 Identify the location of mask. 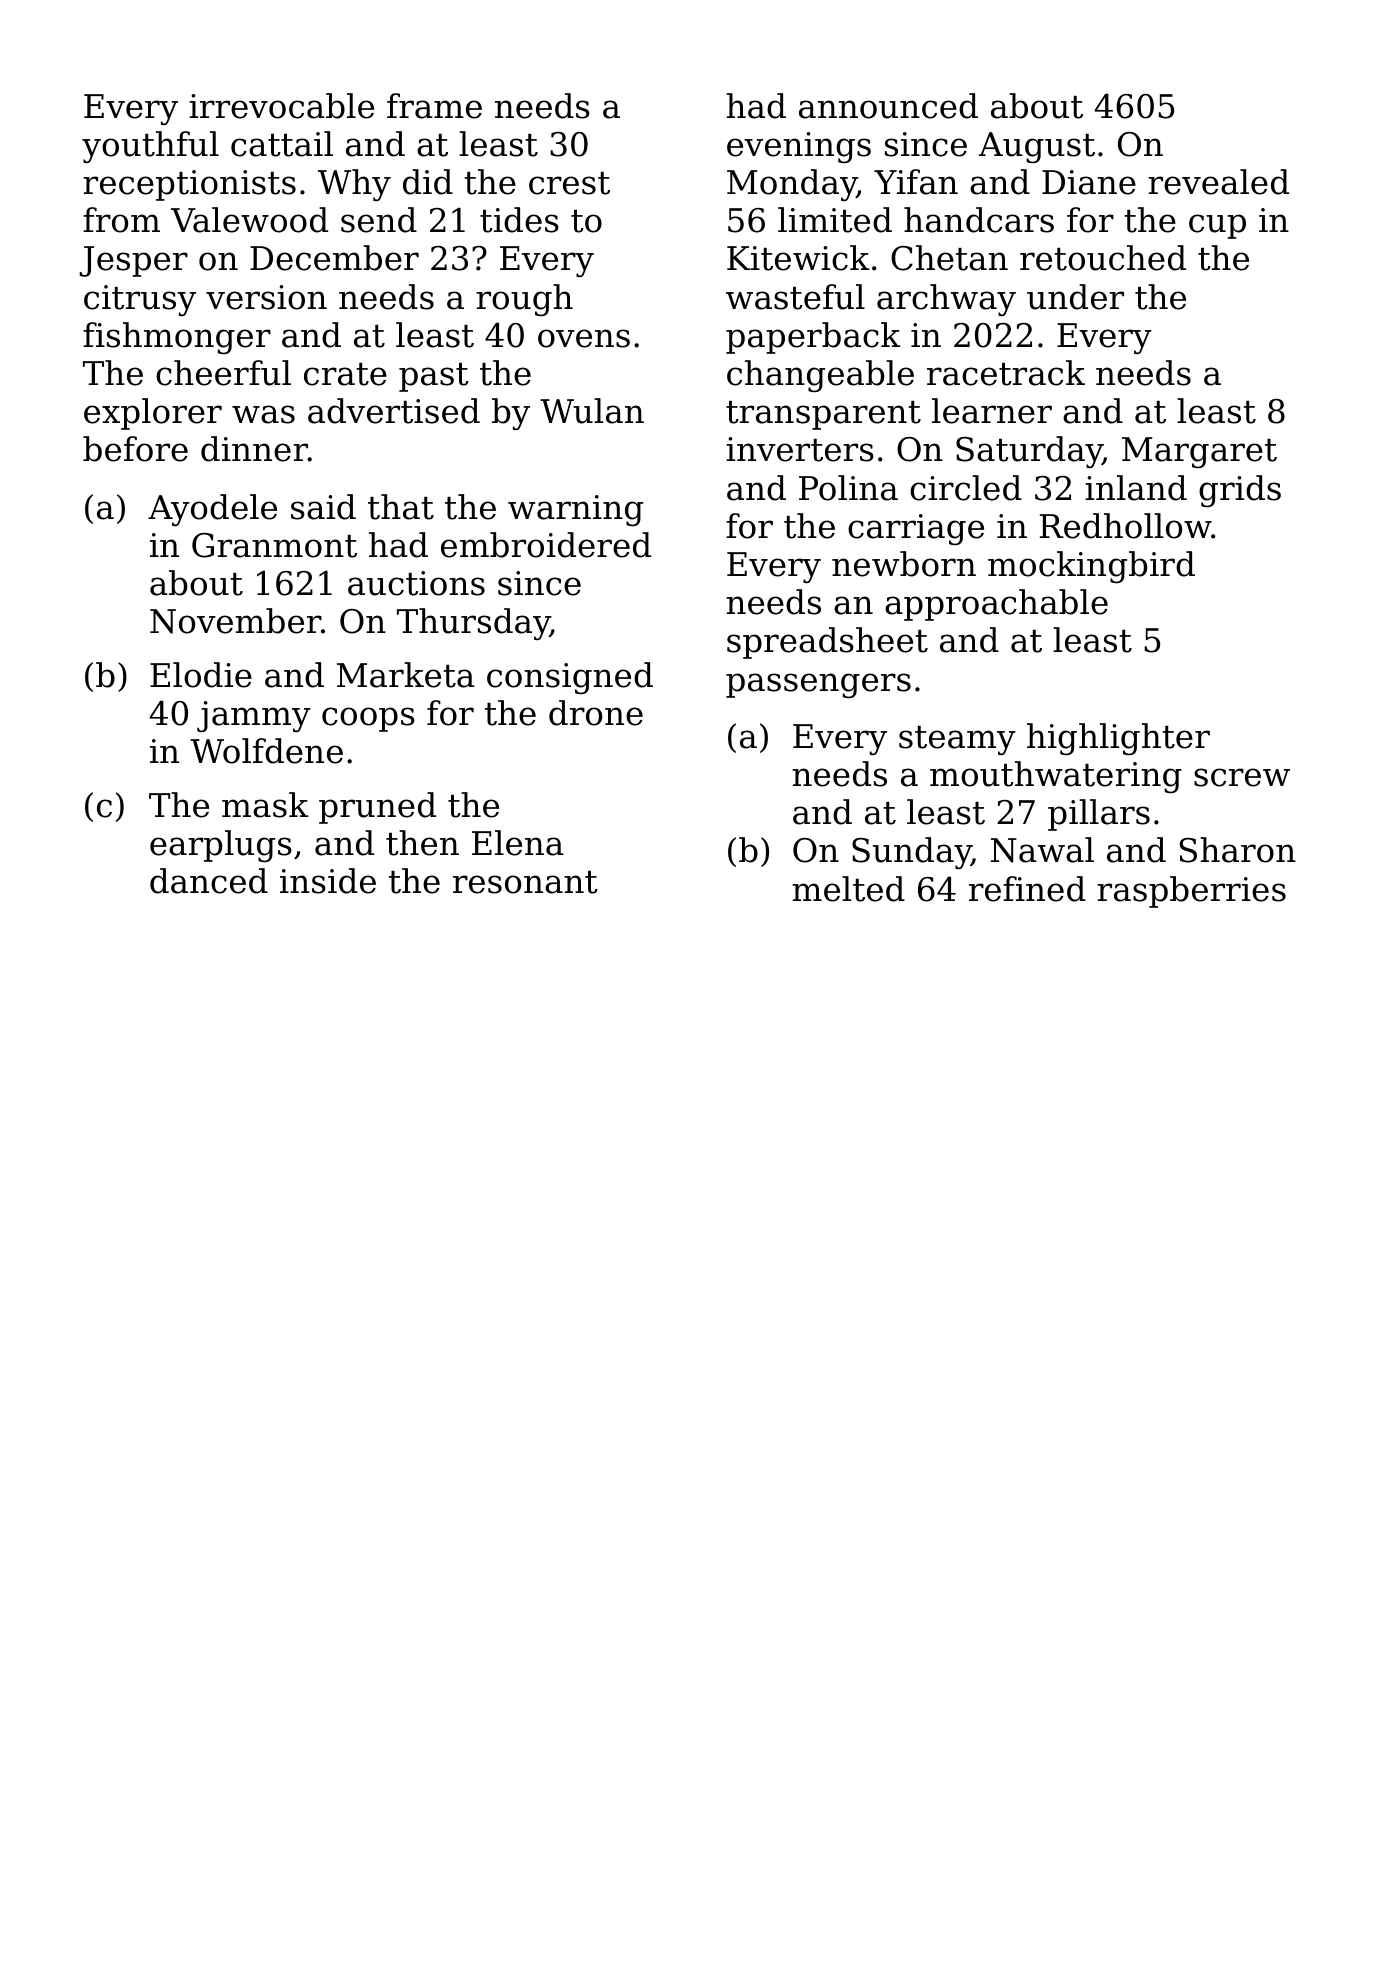
(265, 805).
